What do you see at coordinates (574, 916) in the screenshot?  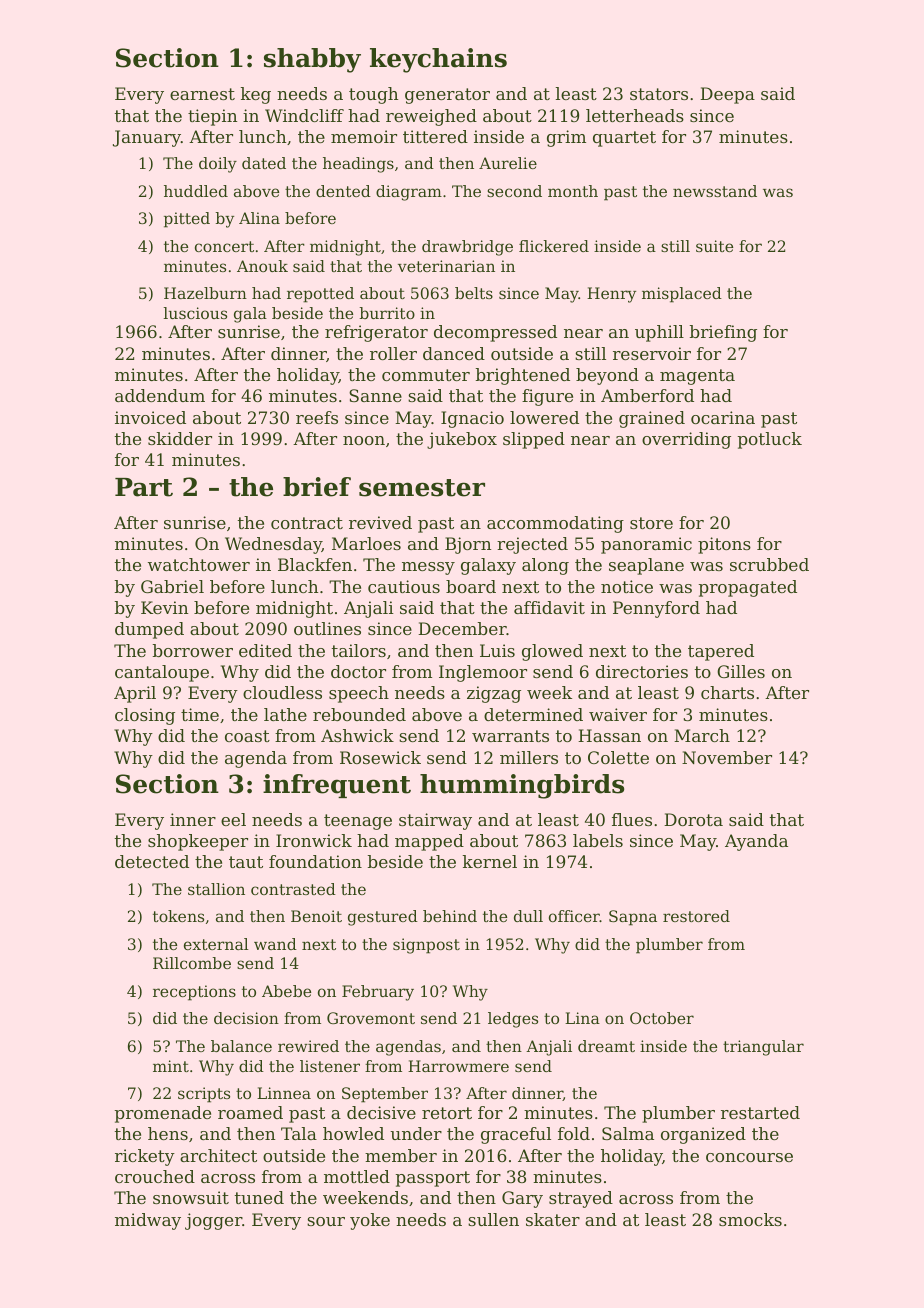 I see `officer` at bounding box center [574, 916].
